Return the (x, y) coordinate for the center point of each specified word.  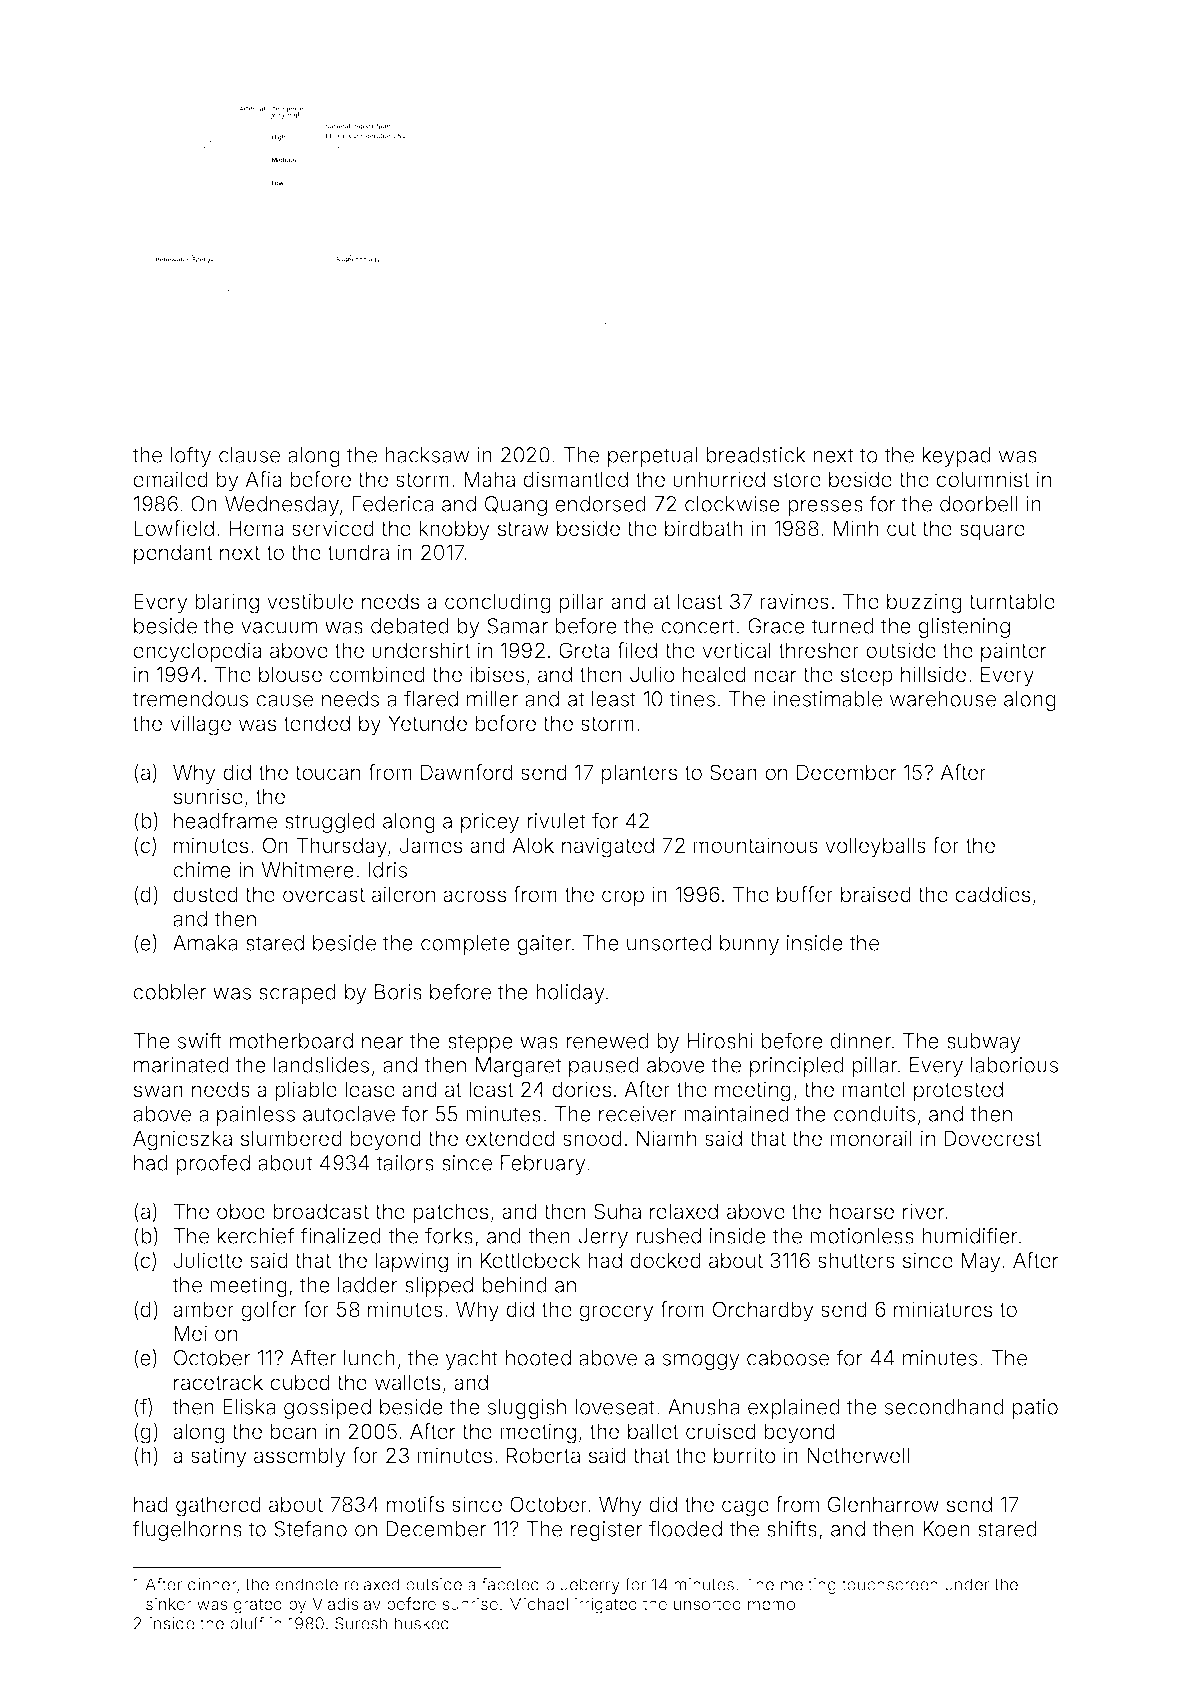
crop (623, 898)
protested (958, 1091)
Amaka (205, 943)
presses (825, 508)
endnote (306, 1584)
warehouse (943, 699)
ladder (368, 1285)
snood (592, 1138)
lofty (191, 456)
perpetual (652, 457)
